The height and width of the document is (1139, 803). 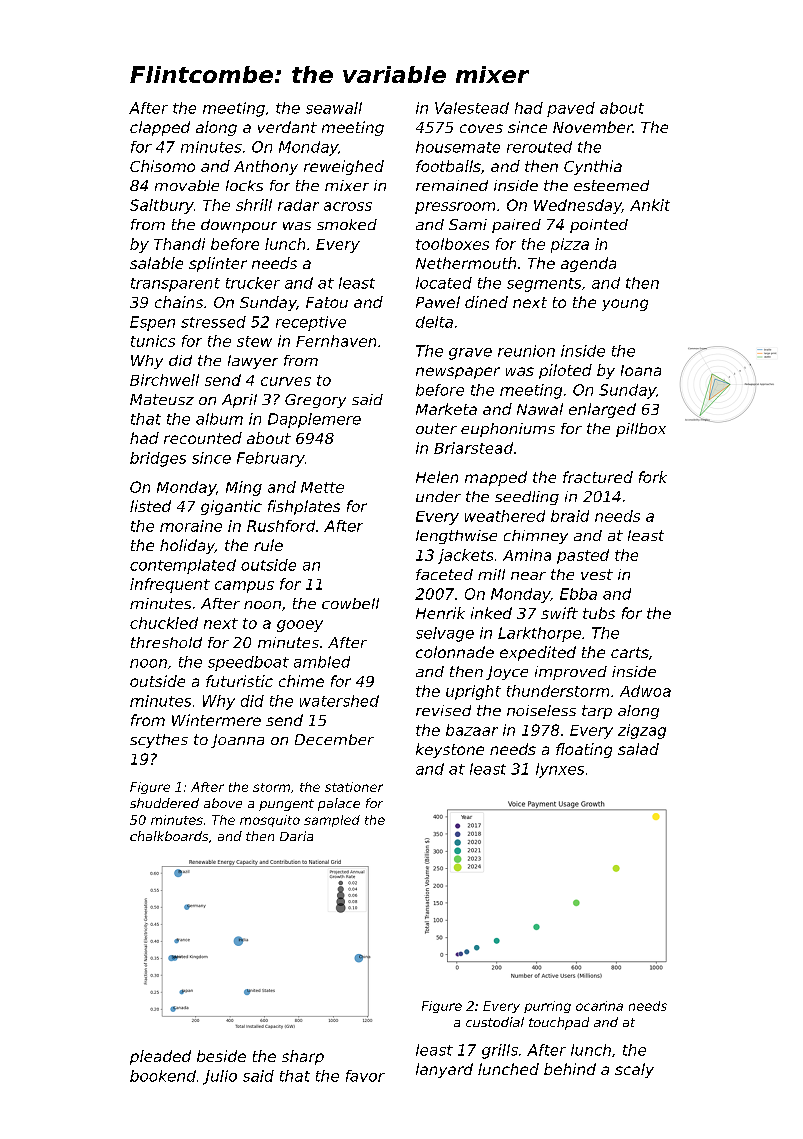 I want to click on fork, so click(x=653, y=477).
